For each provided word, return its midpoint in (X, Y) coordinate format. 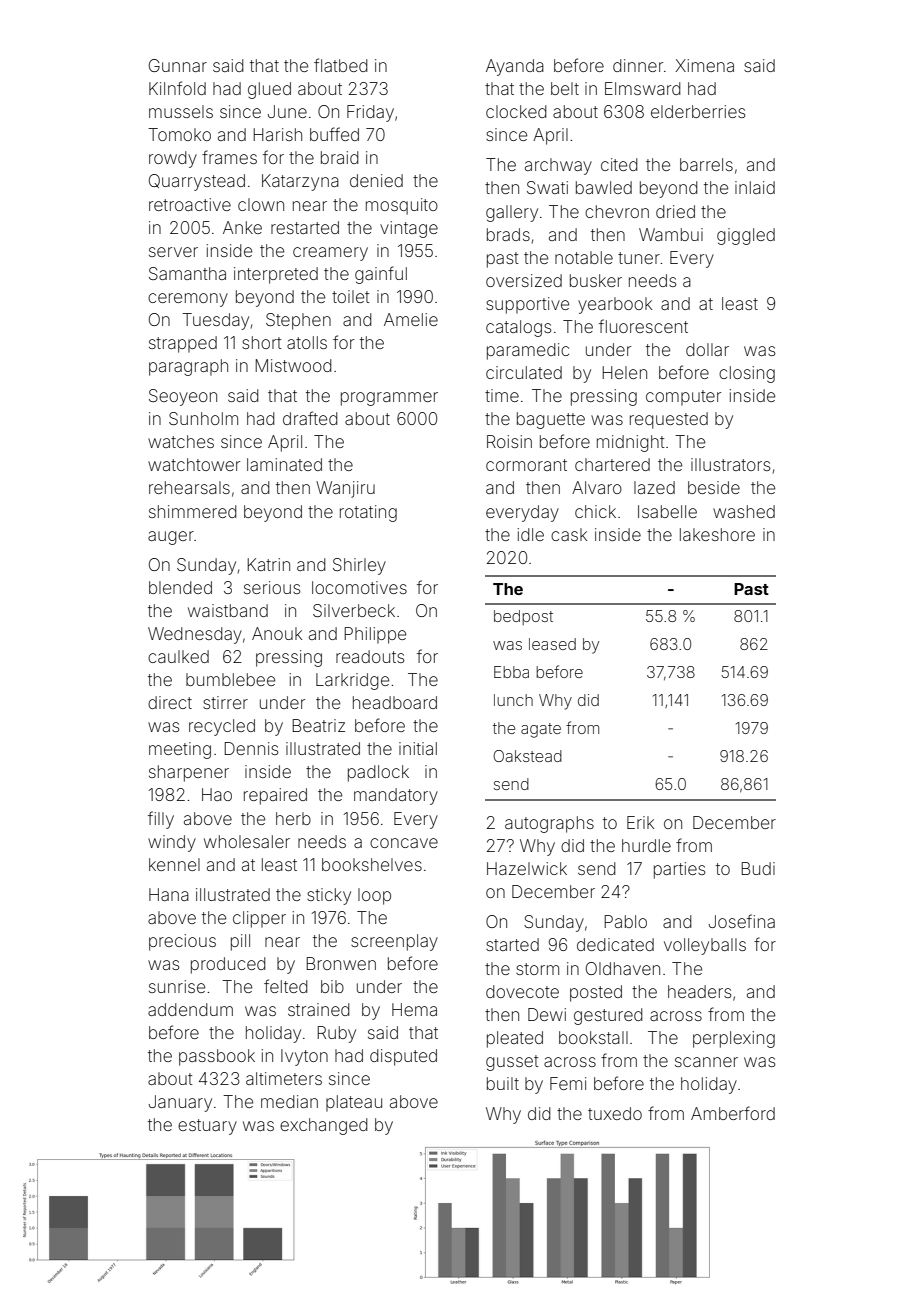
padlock (378, 773)
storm (537, 969)
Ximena (705, 65)
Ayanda (515, 67)
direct (170, 702)
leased (552, 644)
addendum (190, 1009)
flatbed (341, 65)
